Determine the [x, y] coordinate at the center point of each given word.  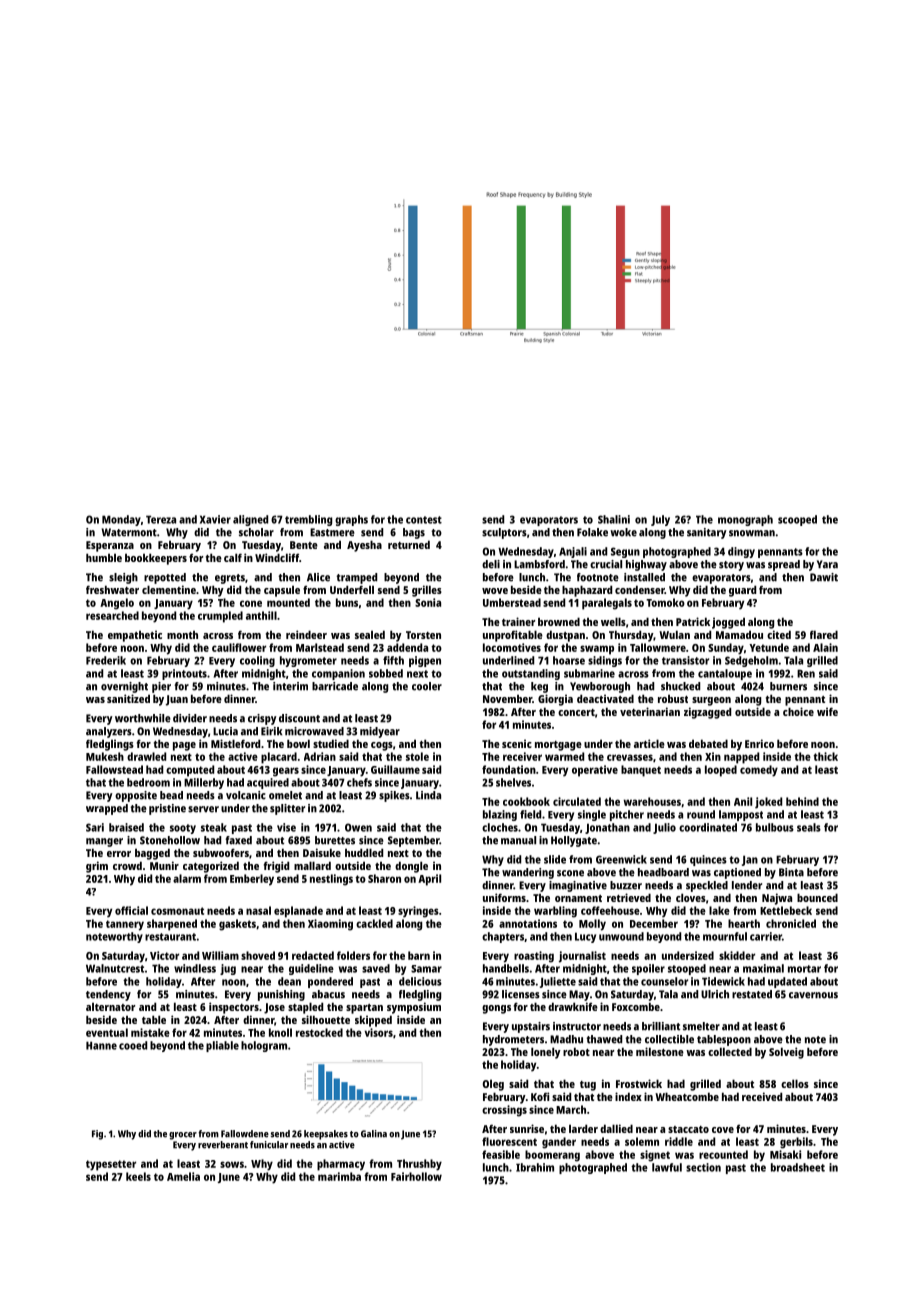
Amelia [183, 1176]
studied [331, 743]
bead [171, 795]
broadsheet [798, 1167]
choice [798, 711]
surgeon [711, 701]
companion [338, 674]
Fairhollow [416, 1176]
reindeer [306, 634]
